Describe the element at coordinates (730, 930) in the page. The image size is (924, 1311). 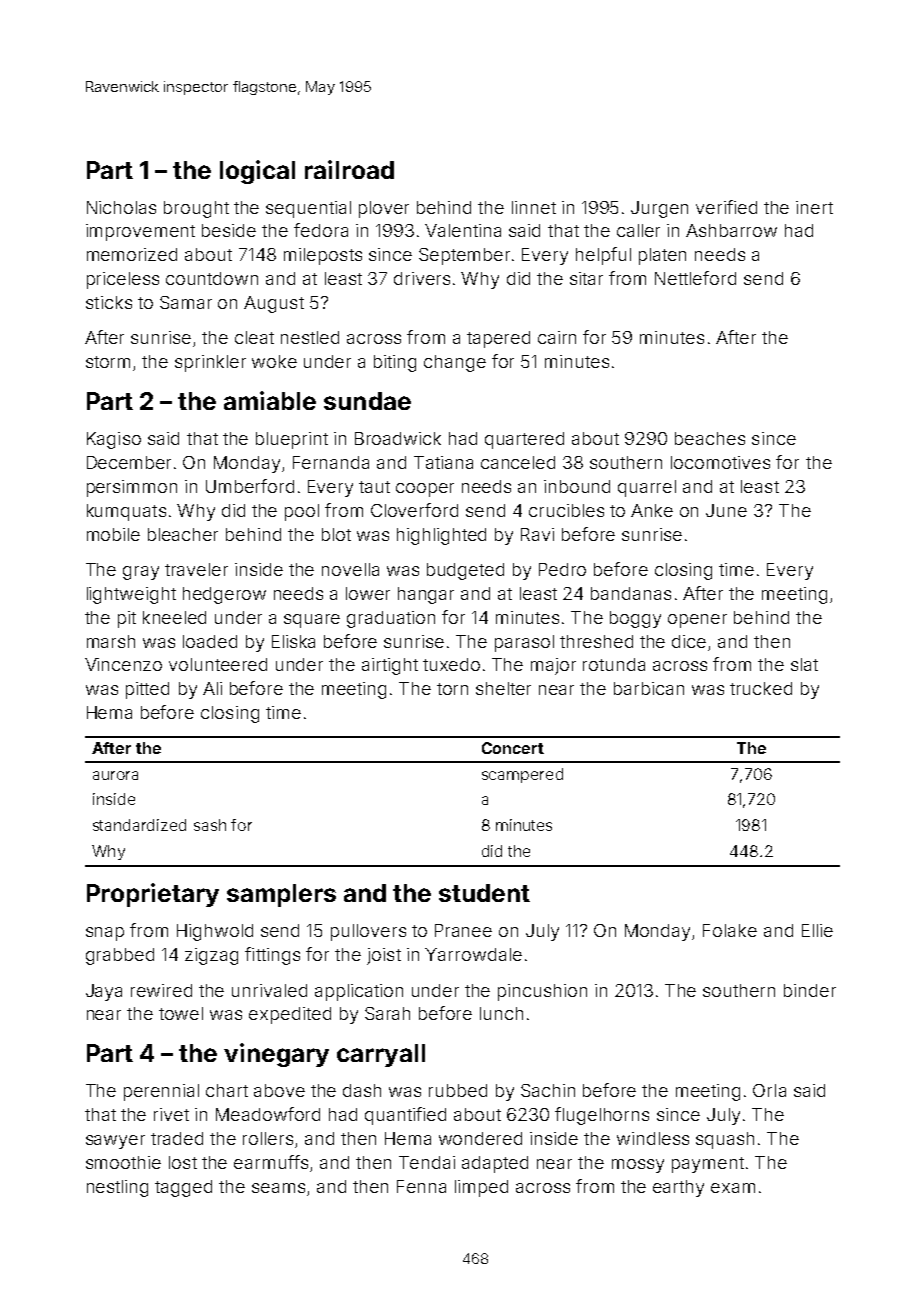
I see `Folake` at that location.
